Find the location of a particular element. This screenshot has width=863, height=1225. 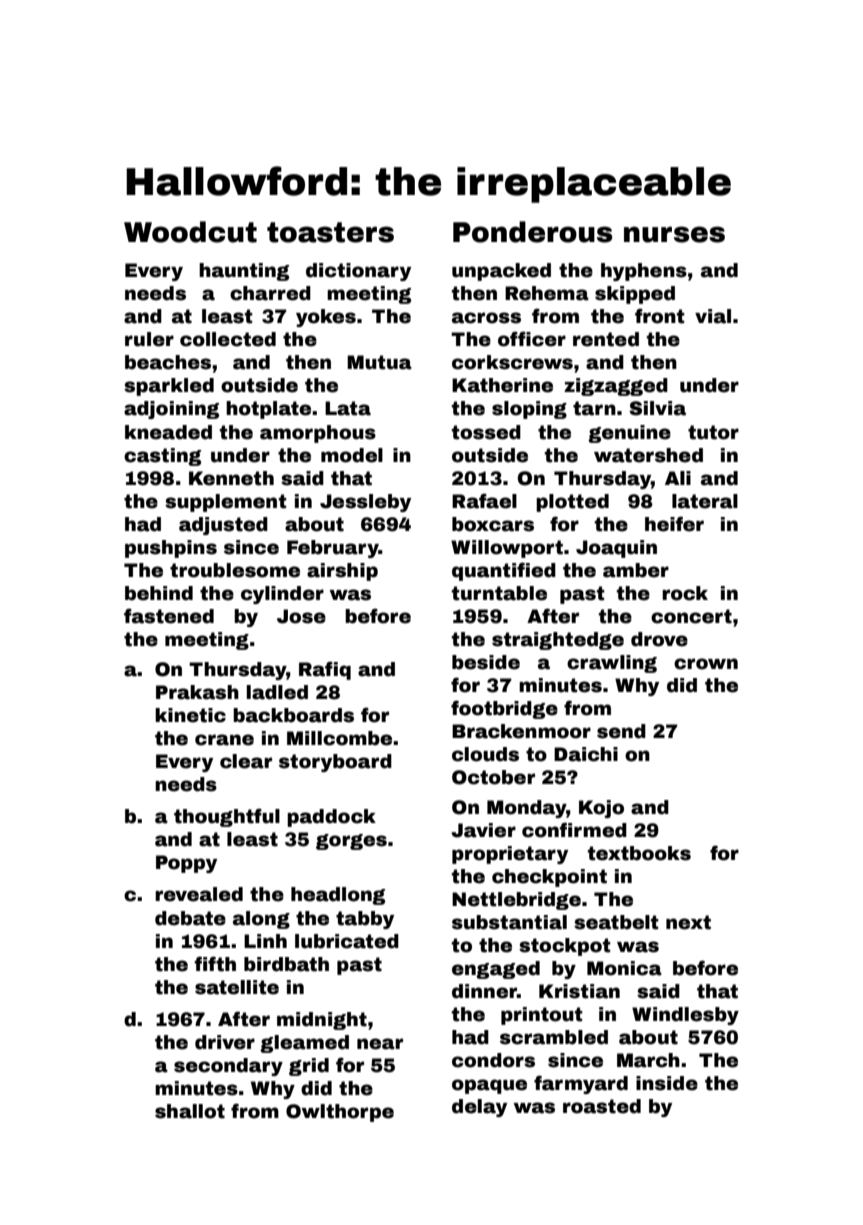

officer is located at coordinates (532, 339).
